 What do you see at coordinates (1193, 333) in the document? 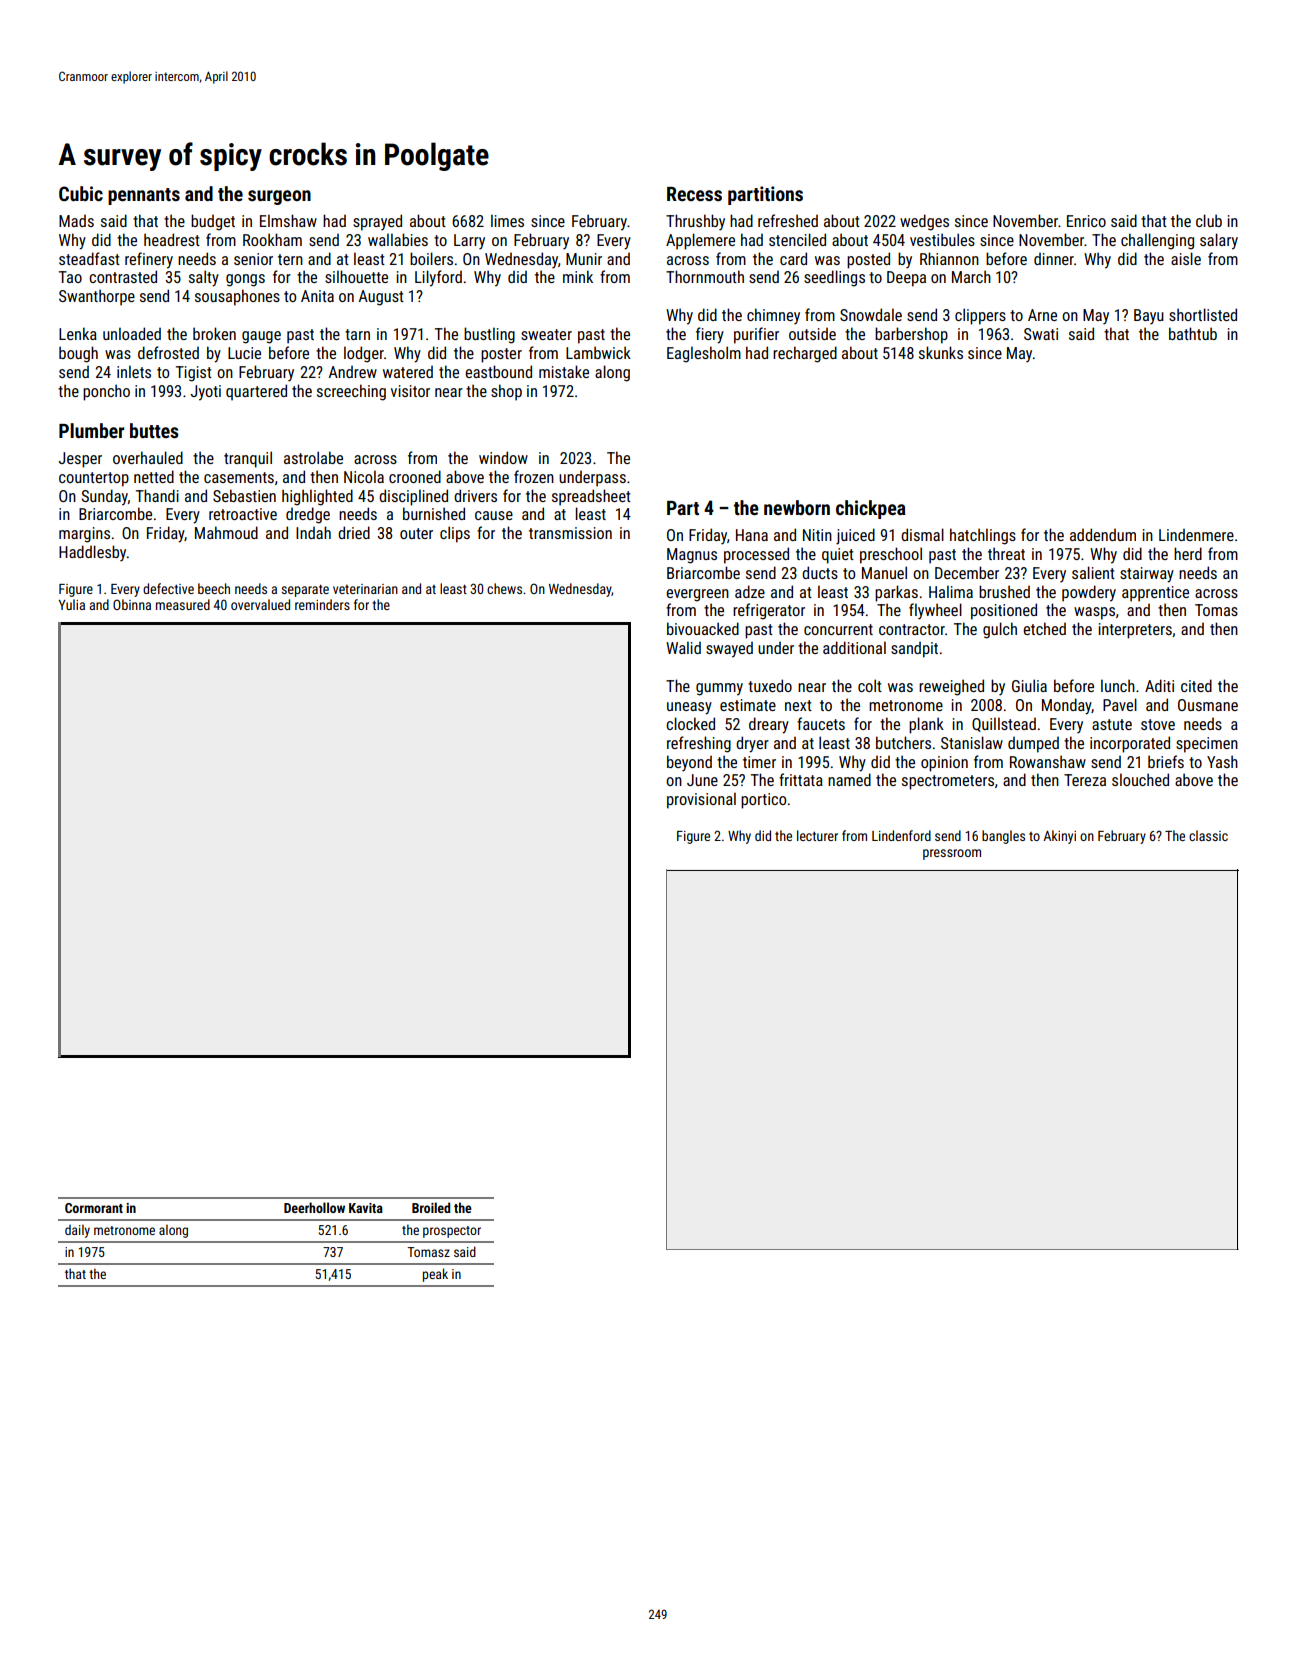
I see `bathtub` at bounding box center [1193, 333].
